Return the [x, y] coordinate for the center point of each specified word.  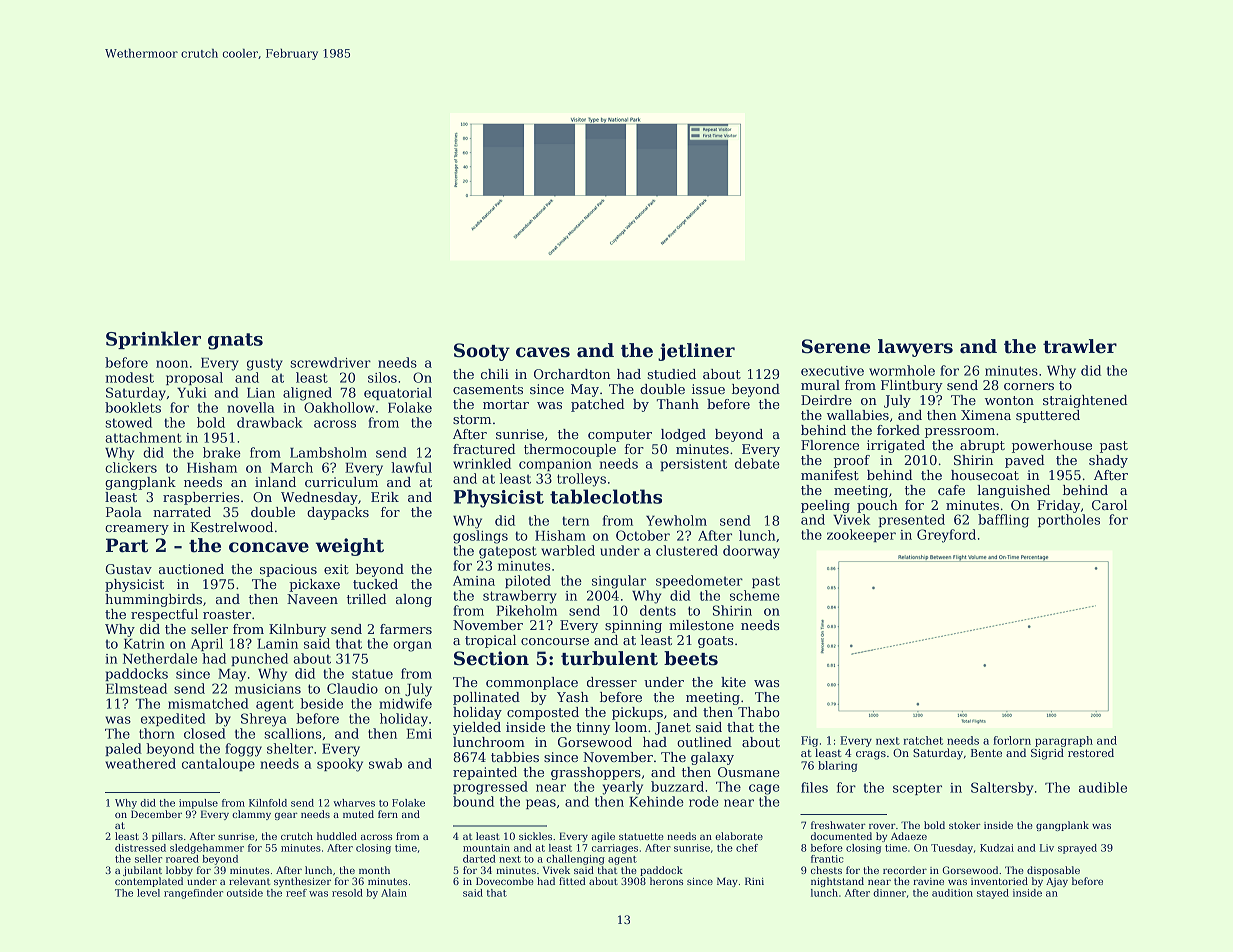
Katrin [144, 644]
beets [691, 658]
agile [603, 837]
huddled [337, 836]
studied [671, 374]
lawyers [915, 348]
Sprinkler [153, 340]
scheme [755, 595]
